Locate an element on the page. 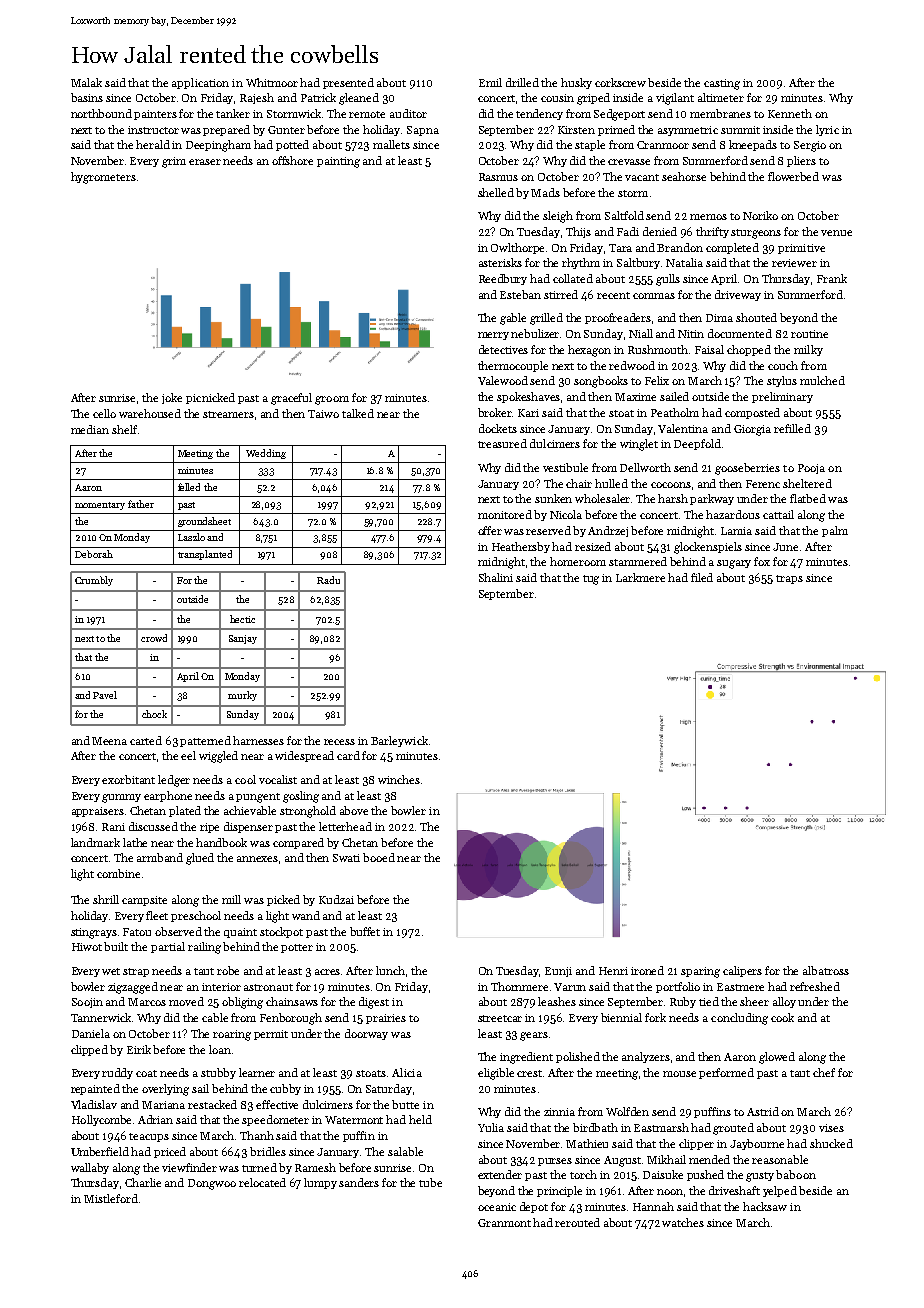  joke is located at coordinates (172, 398).
